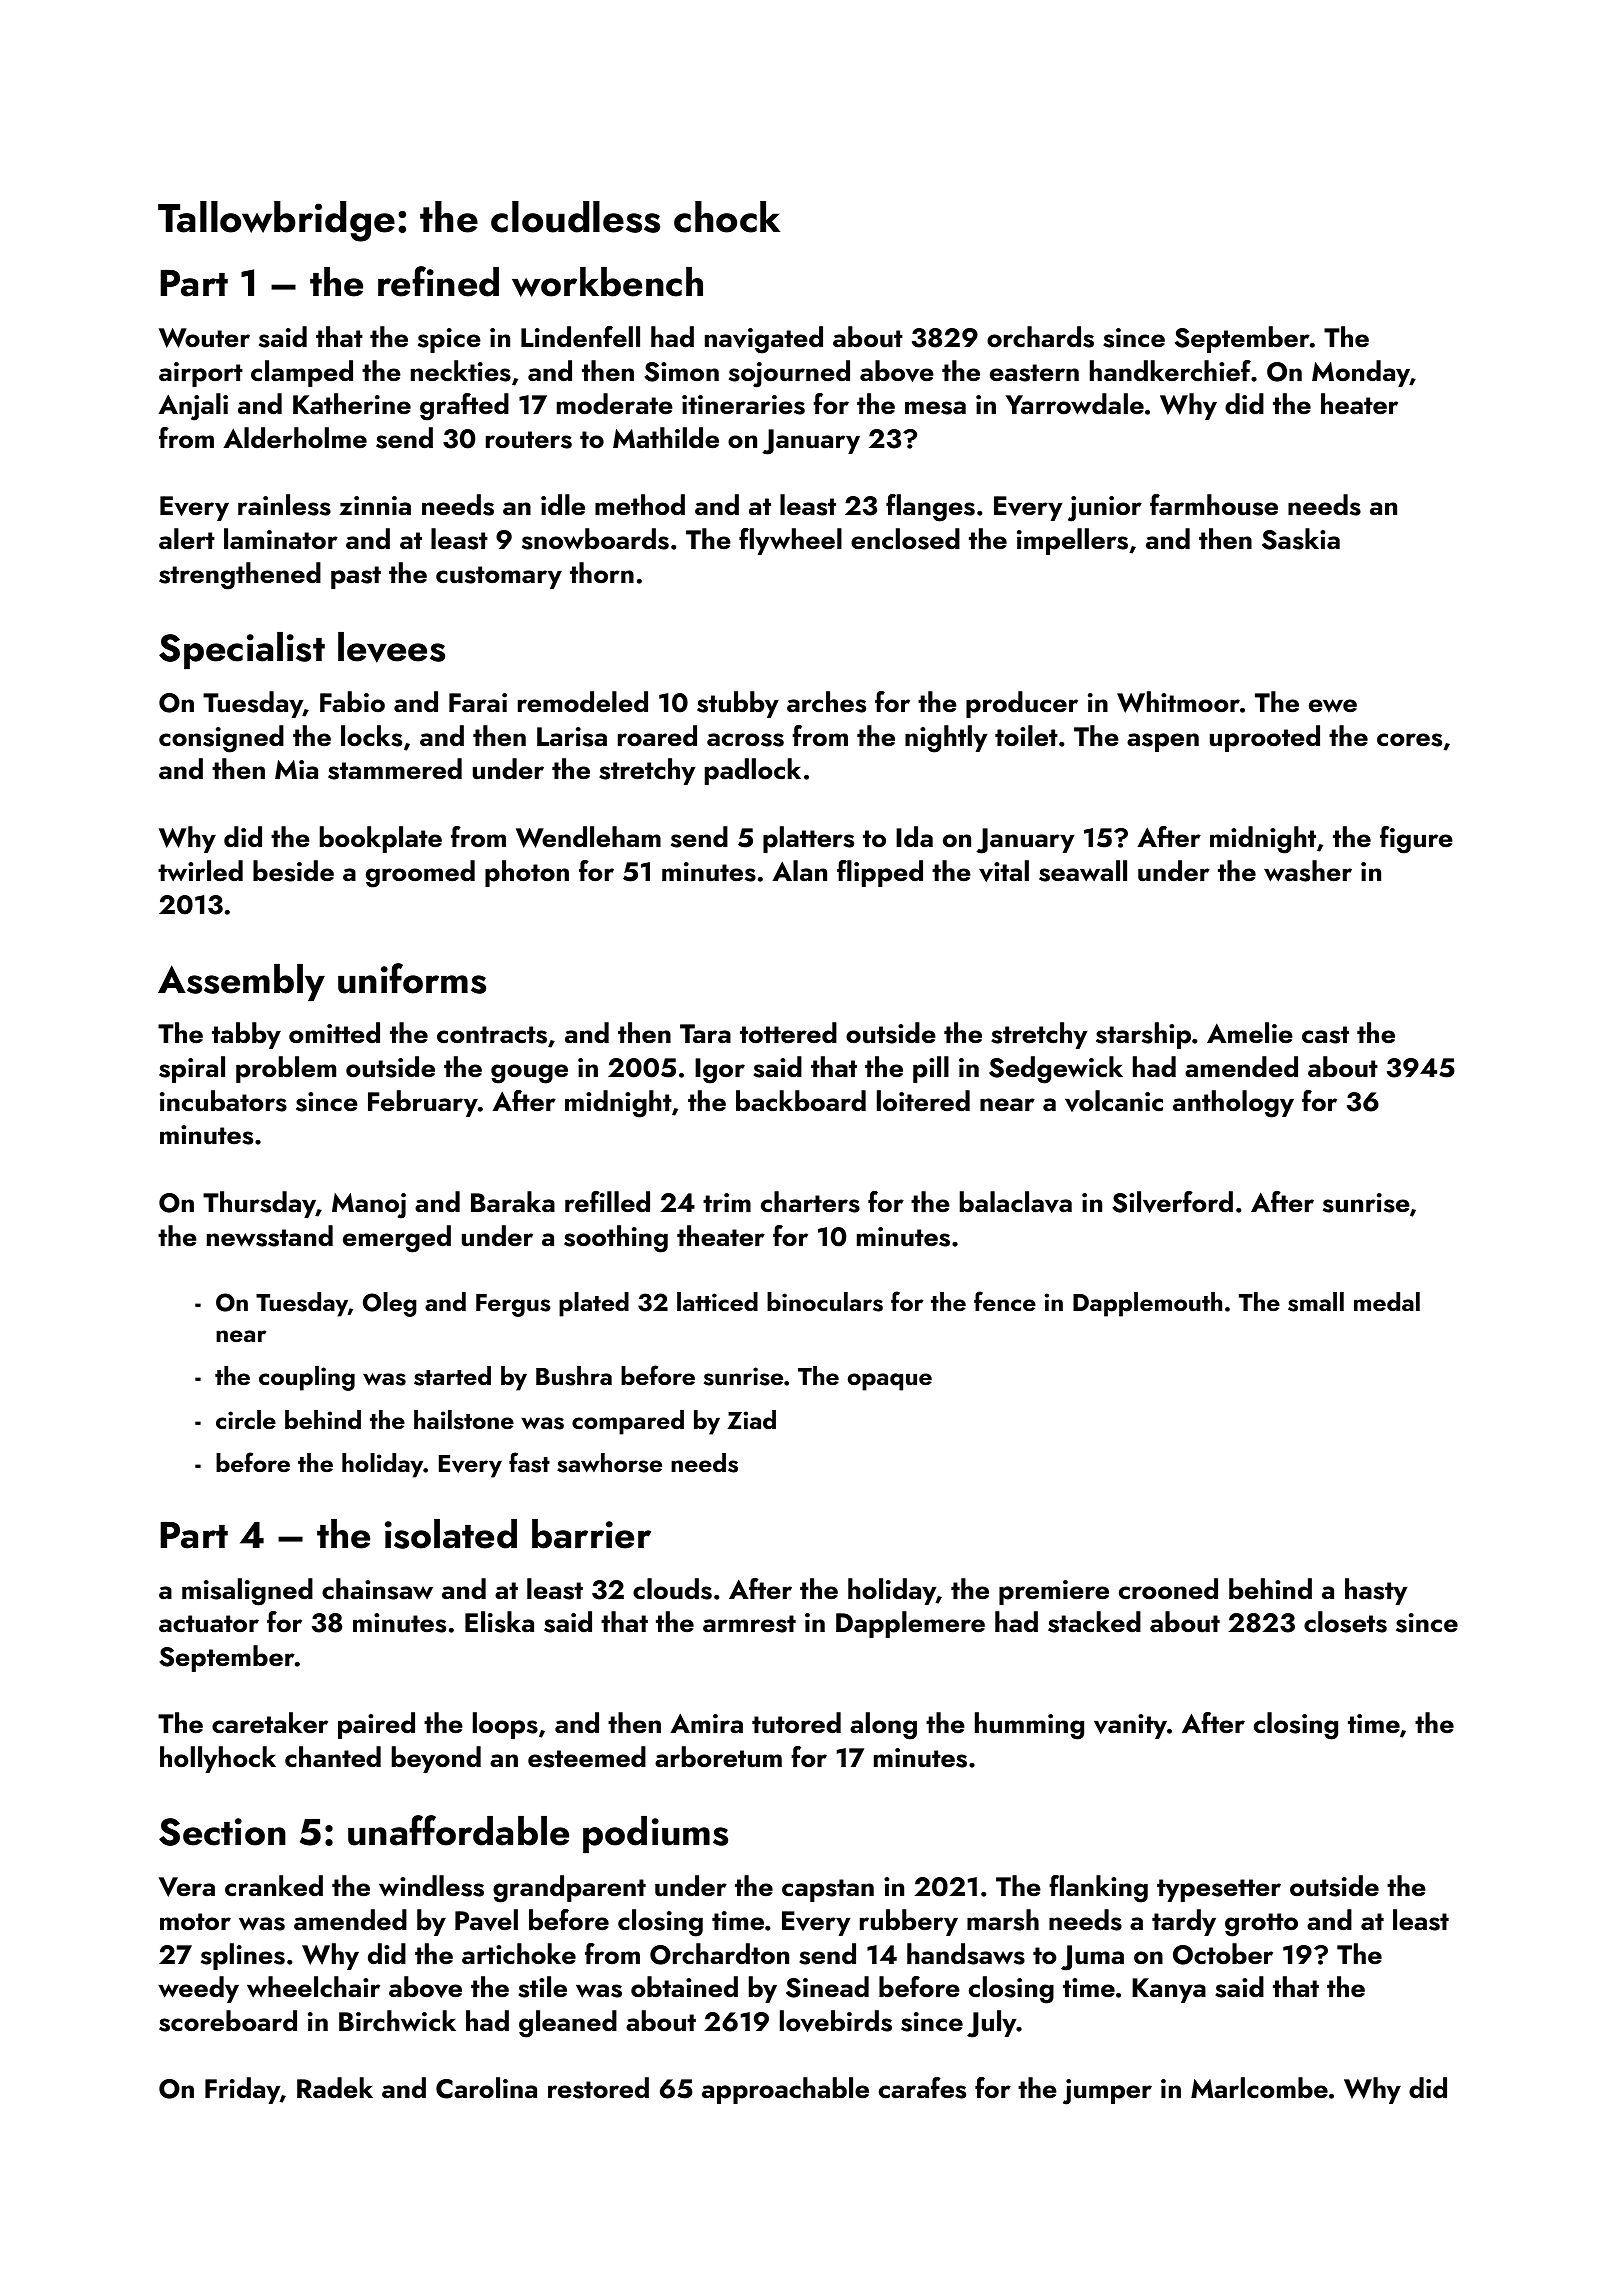 Image resolution: width=1620 pixels, height=2292 pixels. What do you see at coordinates (764, 340) in the screenshot?
I see `navigated` at bounding box center [764, 340].
